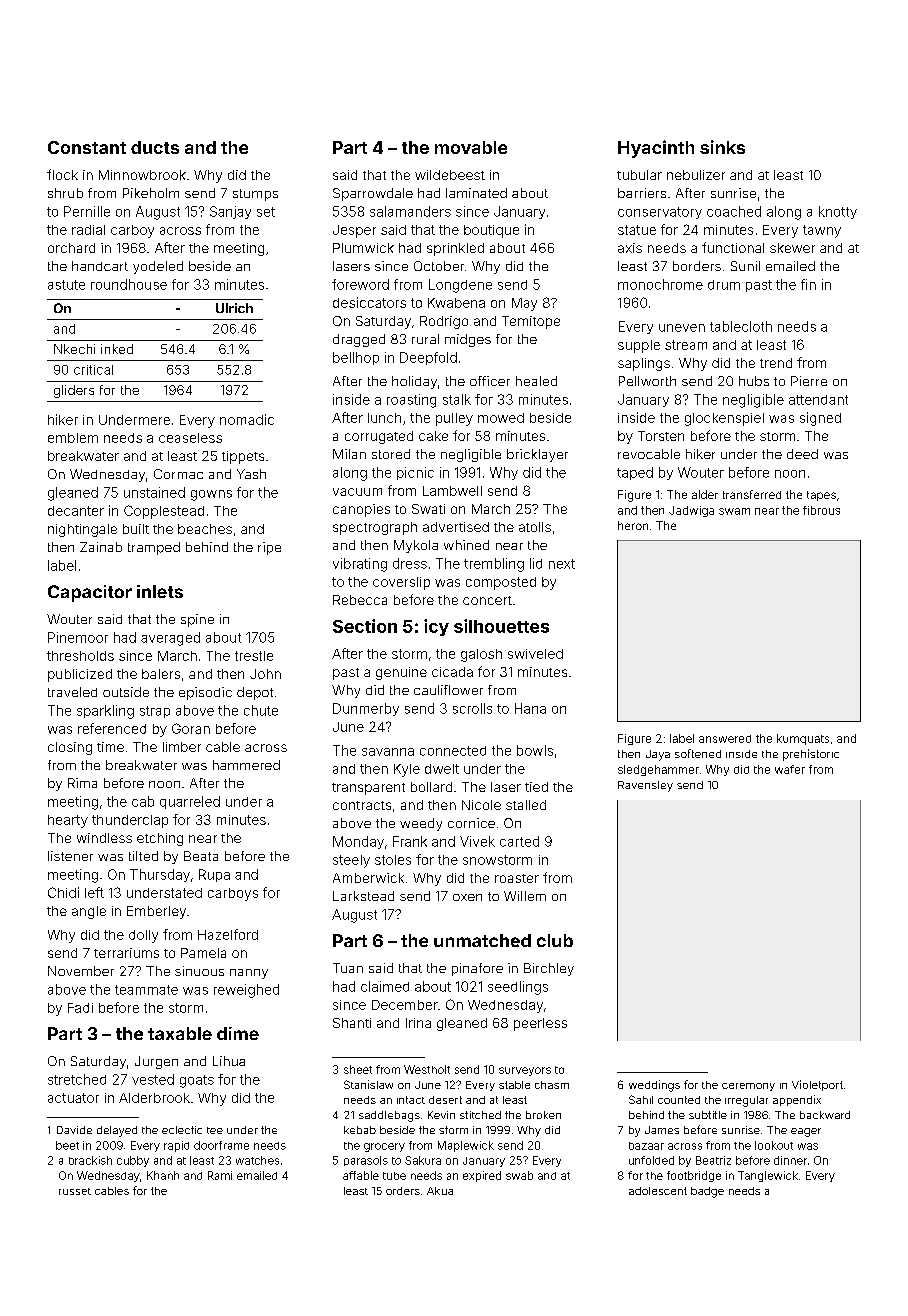 This screenshot has width=908, height=1316. What do you see at coordinates (536, 381) in the screenshot?
I see `healed` at bounding box center [536, 381].
